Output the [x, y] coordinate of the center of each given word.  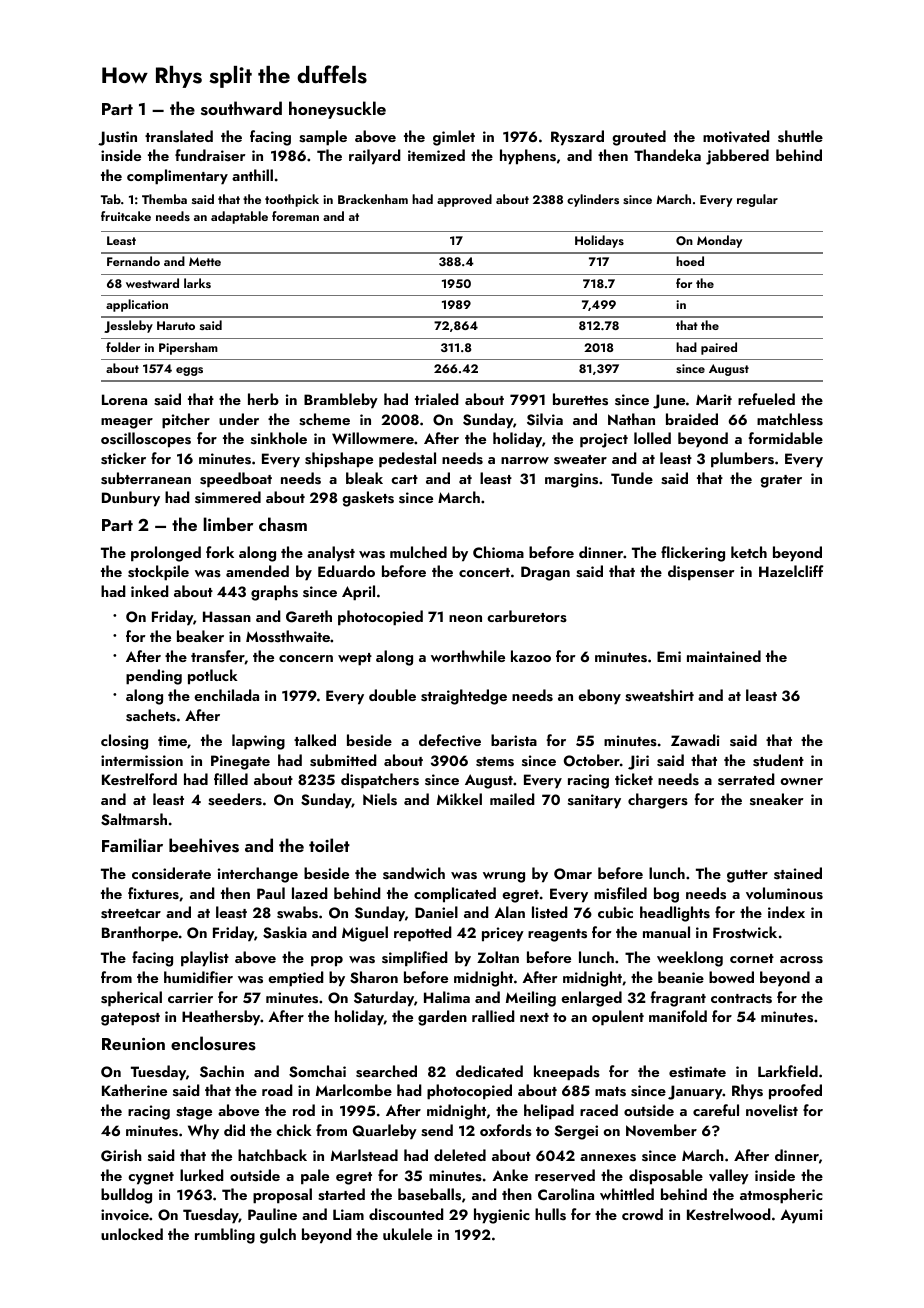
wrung [504, 877]
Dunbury [131, 499]
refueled [766, 399]
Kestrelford [139, 779]
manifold [678, 1016]
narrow [525, 460]
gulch [278, 1236]
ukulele [407, 1234]
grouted [639, 138]
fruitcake [126, 216]
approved [464, 200]
